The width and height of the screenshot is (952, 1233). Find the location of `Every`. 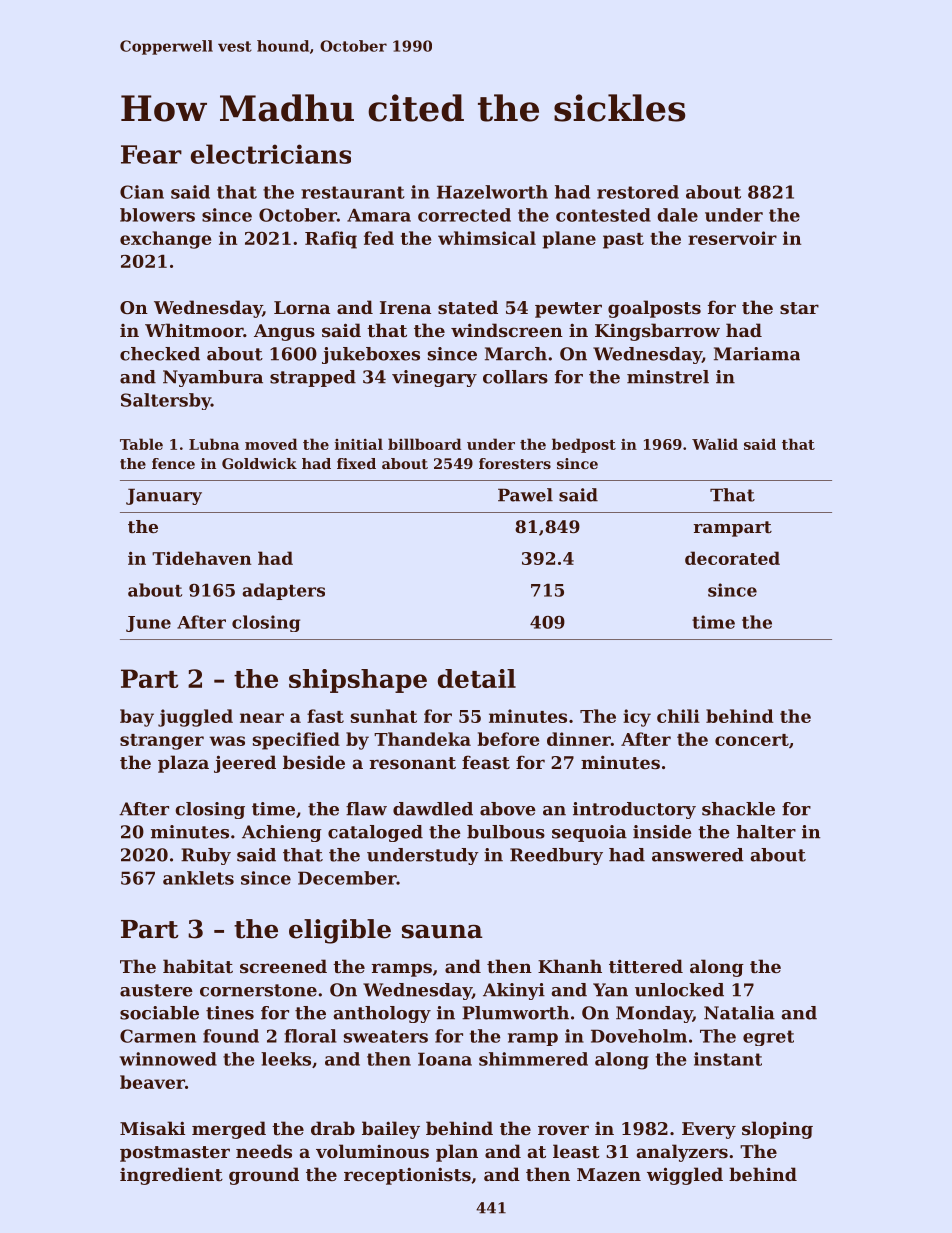

Every is located at coordinates (709, 1130).
